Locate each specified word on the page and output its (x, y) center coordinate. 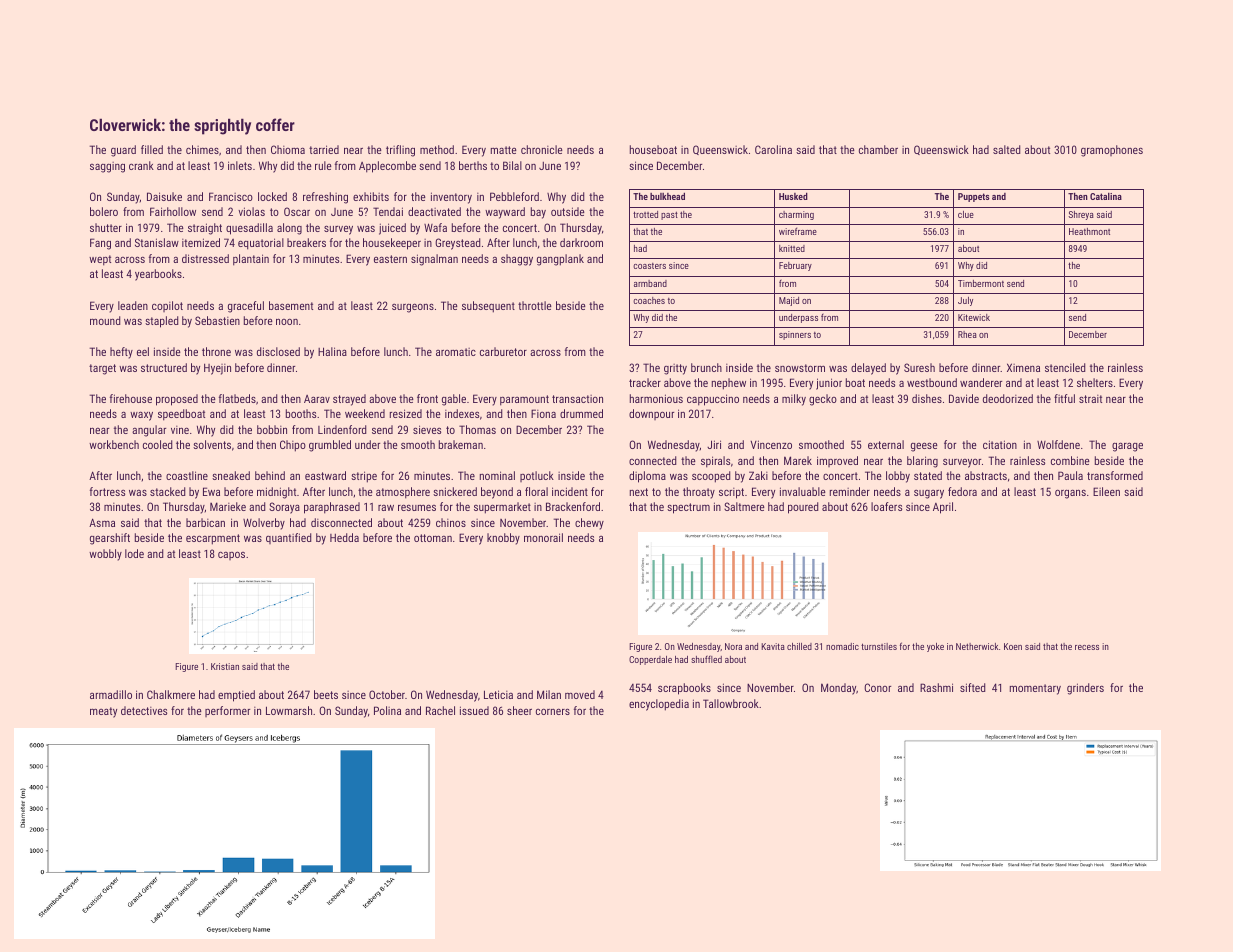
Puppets (974, 197)
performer (227, 711)
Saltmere (744, 506)
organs (1070, 494)
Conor (877, 687)
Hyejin (217, 369)
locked (272, 196)
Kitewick (974, 317)
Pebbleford (514, 196)
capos (231, 555)
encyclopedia (659, 705)
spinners (795, 335)
